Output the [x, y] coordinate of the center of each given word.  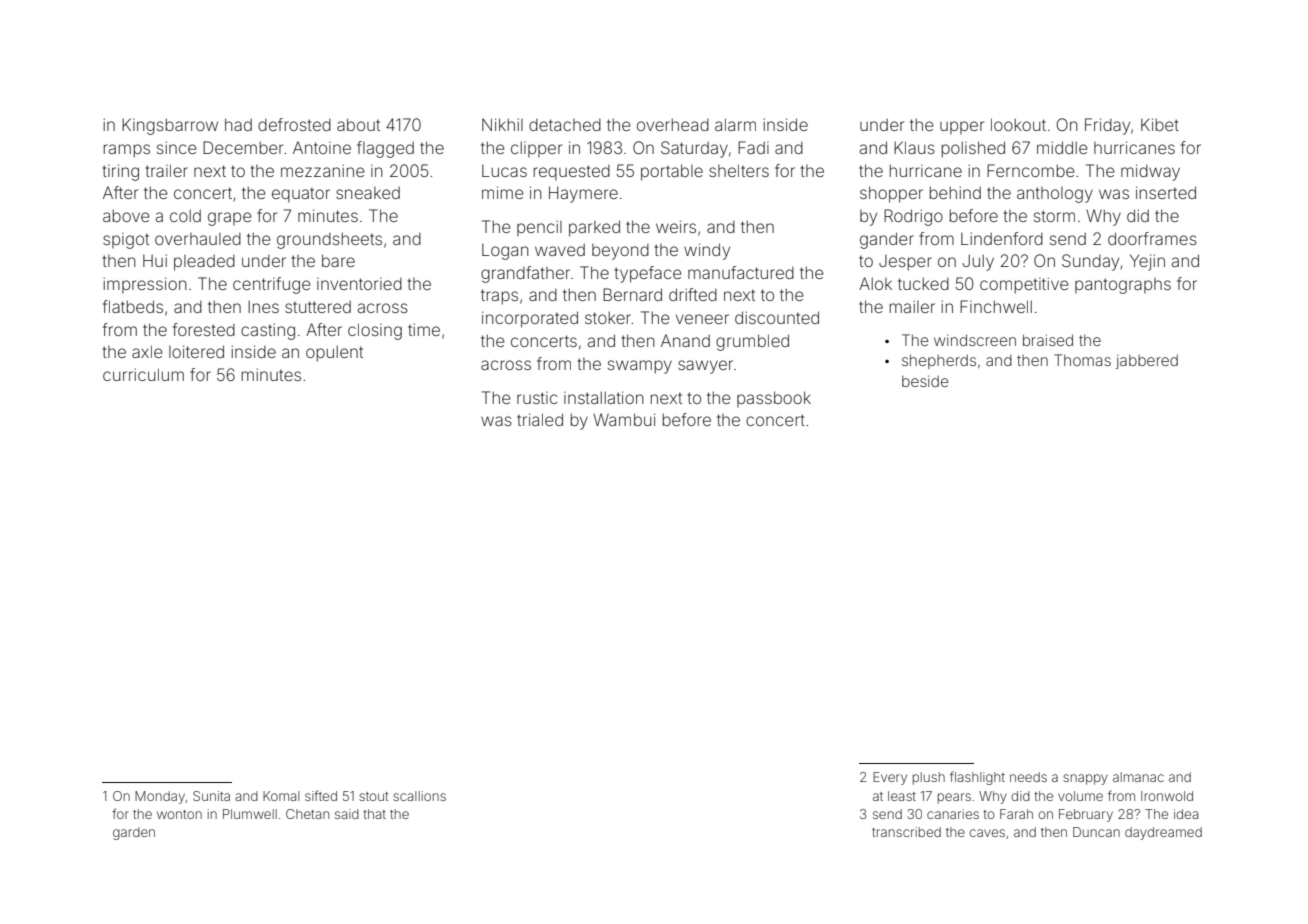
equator [301, 195]
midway [1150, 172]
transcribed [906, 832]
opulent [334, 353]
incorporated [530, 319]
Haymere [583, 194]
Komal [281, 796]
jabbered [1147, 361]
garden [134, 833]
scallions [419, 796]
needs [1028, 777]
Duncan [1096, 832]
